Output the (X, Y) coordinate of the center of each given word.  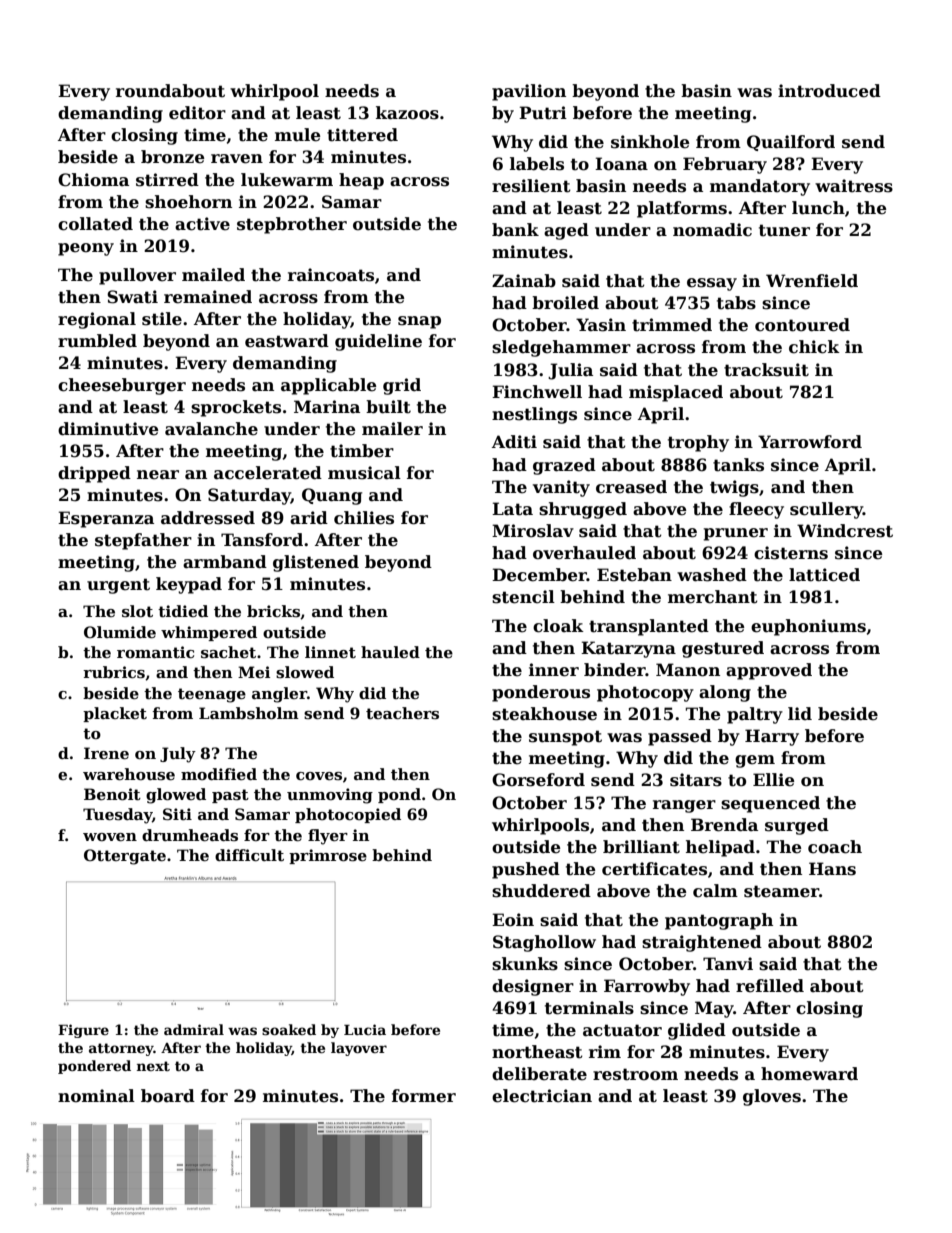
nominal (96, 1096)
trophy (698, 443)
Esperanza (106, 519)
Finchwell (537, 392)
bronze (172, 157)
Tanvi (728, 964)
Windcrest (845, 531)
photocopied (348, 815)
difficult (249, 855)
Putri (543, 113)
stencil (523, 597)
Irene (106, 753)
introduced (829, 91)
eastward (287, 341)
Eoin (513, 920)
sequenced (770, 804)
